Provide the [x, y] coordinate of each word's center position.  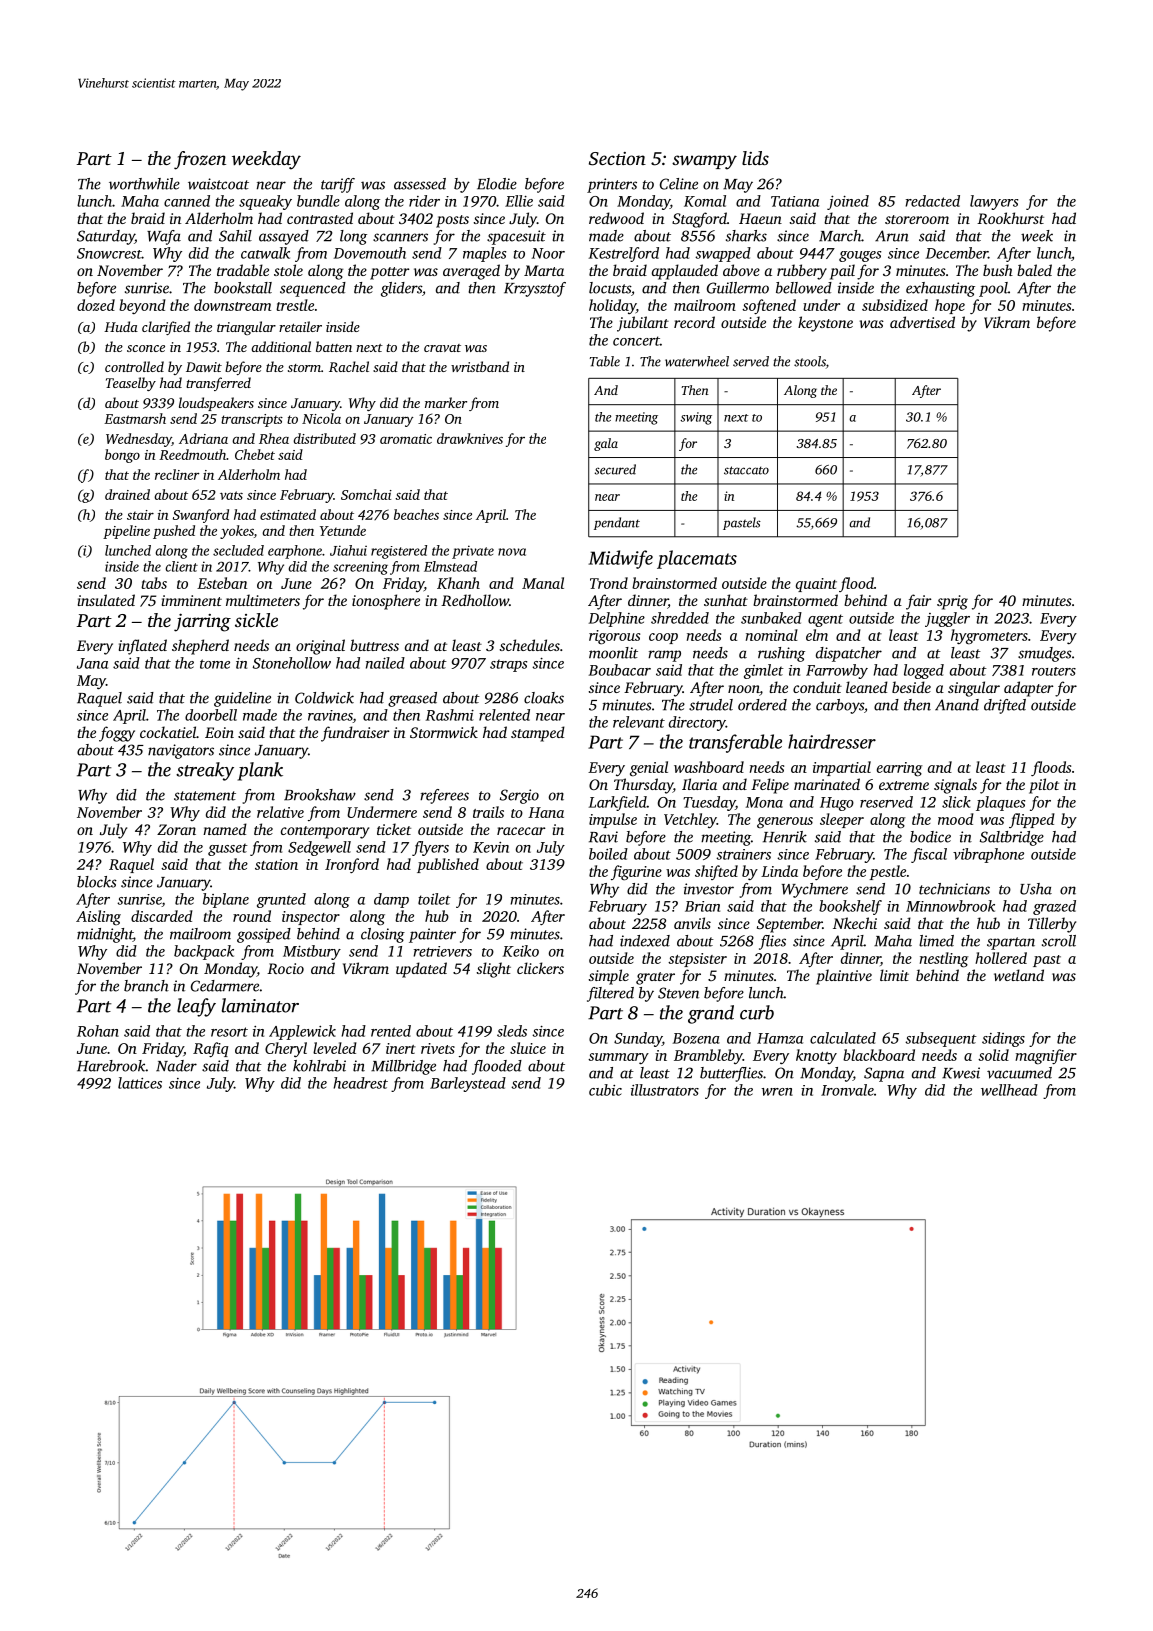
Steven [678, 993]
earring [900, 769]
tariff [338, 185]
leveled [335, 1048]
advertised [922, 322]
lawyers [994, 202]
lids [755, 158]
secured [615, 469]
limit [894, 975]
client [181, 566]
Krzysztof [535, 289]
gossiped [264, 935]
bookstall [243, 288]
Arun [892, 236]
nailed [385, 663]
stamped [538, 734]
